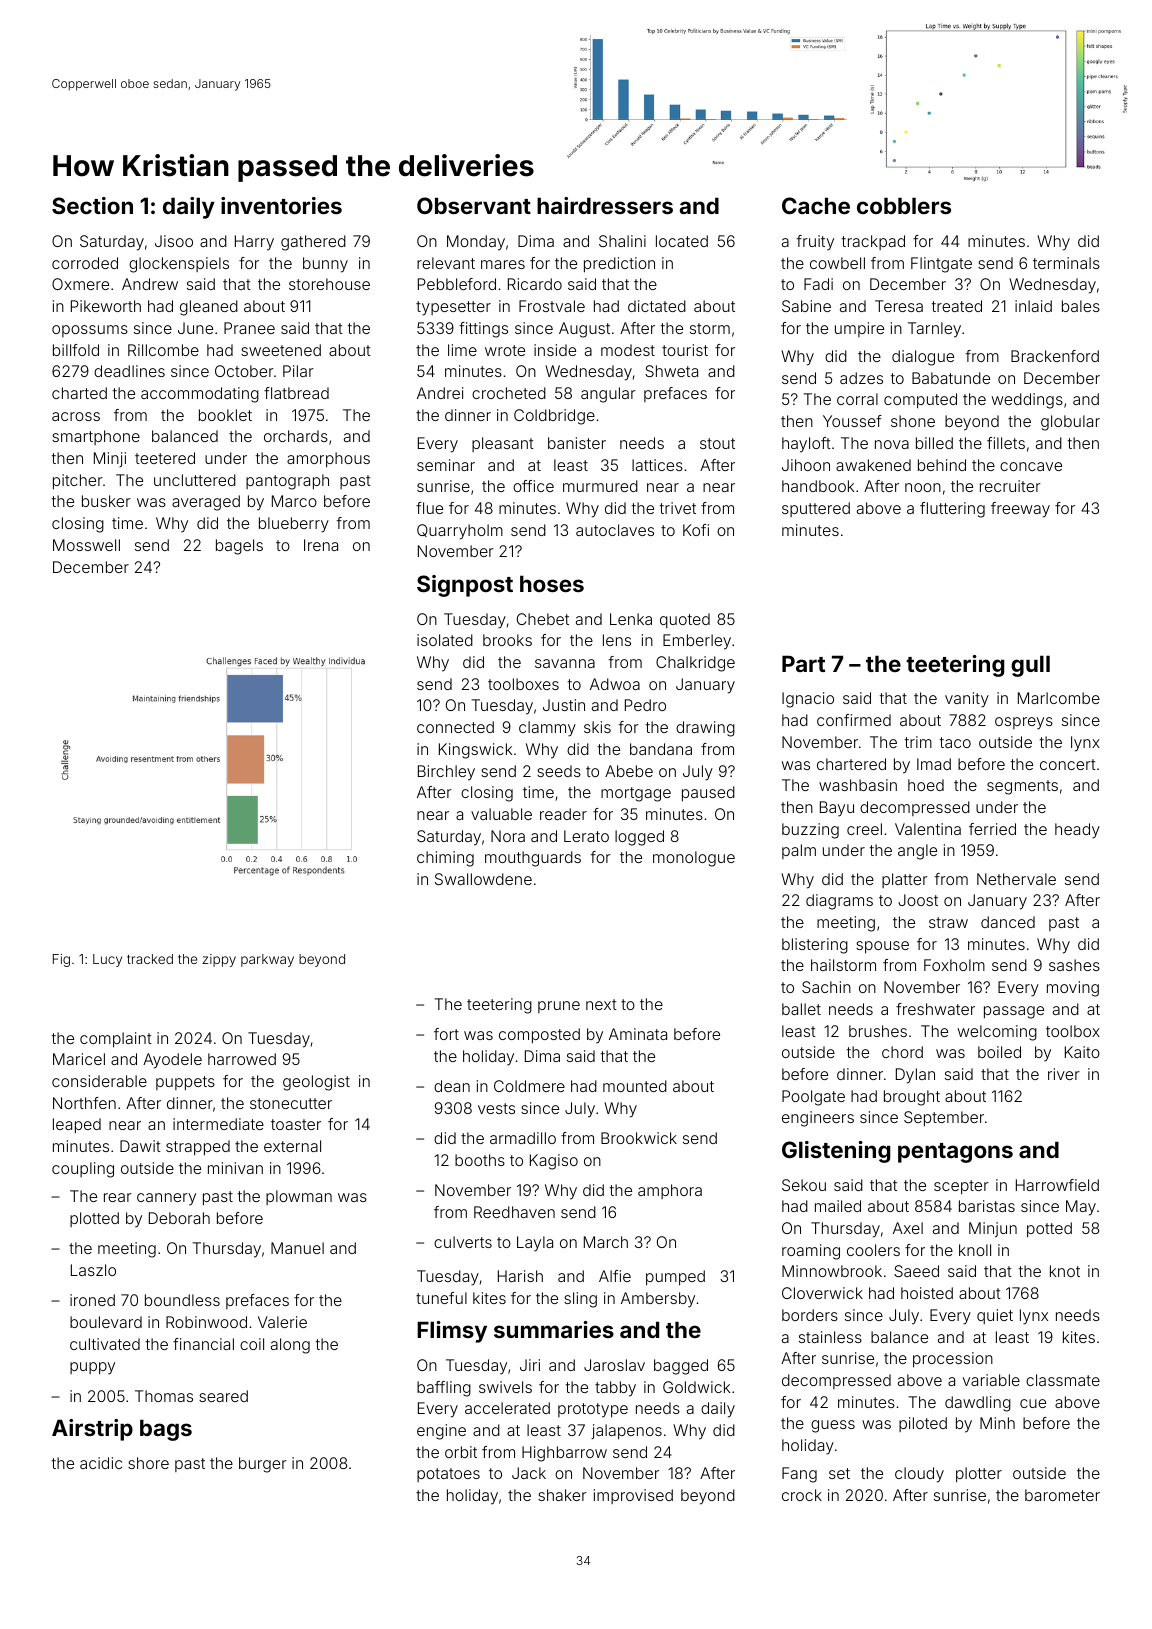 The width and height of the screenshot is (1152, 1629). What do you see at coordinates (316, 1083) in the screenshot?
I see `geologist` at bounding box center [316, 1083].
